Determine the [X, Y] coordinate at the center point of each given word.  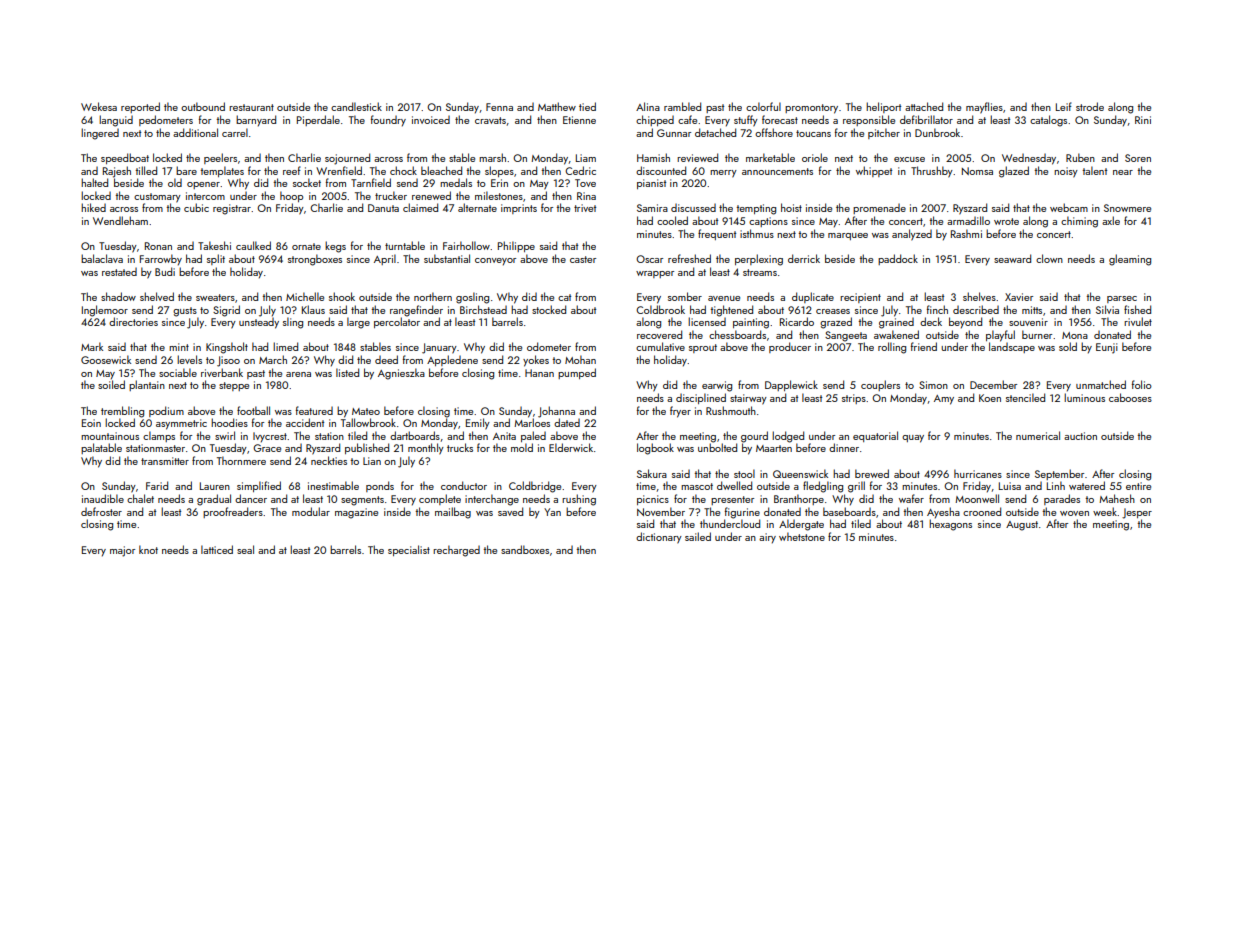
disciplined [701, 398]
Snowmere [1127, 208]
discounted [661, 170]
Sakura [652, 473]
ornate [306, 246]
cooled [672, 220]
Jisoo [228, 361]
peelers [220, 158]
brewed [872, 473]
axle [1111, 220]
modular [311, 511]
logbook [655, 449]
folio [1142, 384]
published [367, 448]
